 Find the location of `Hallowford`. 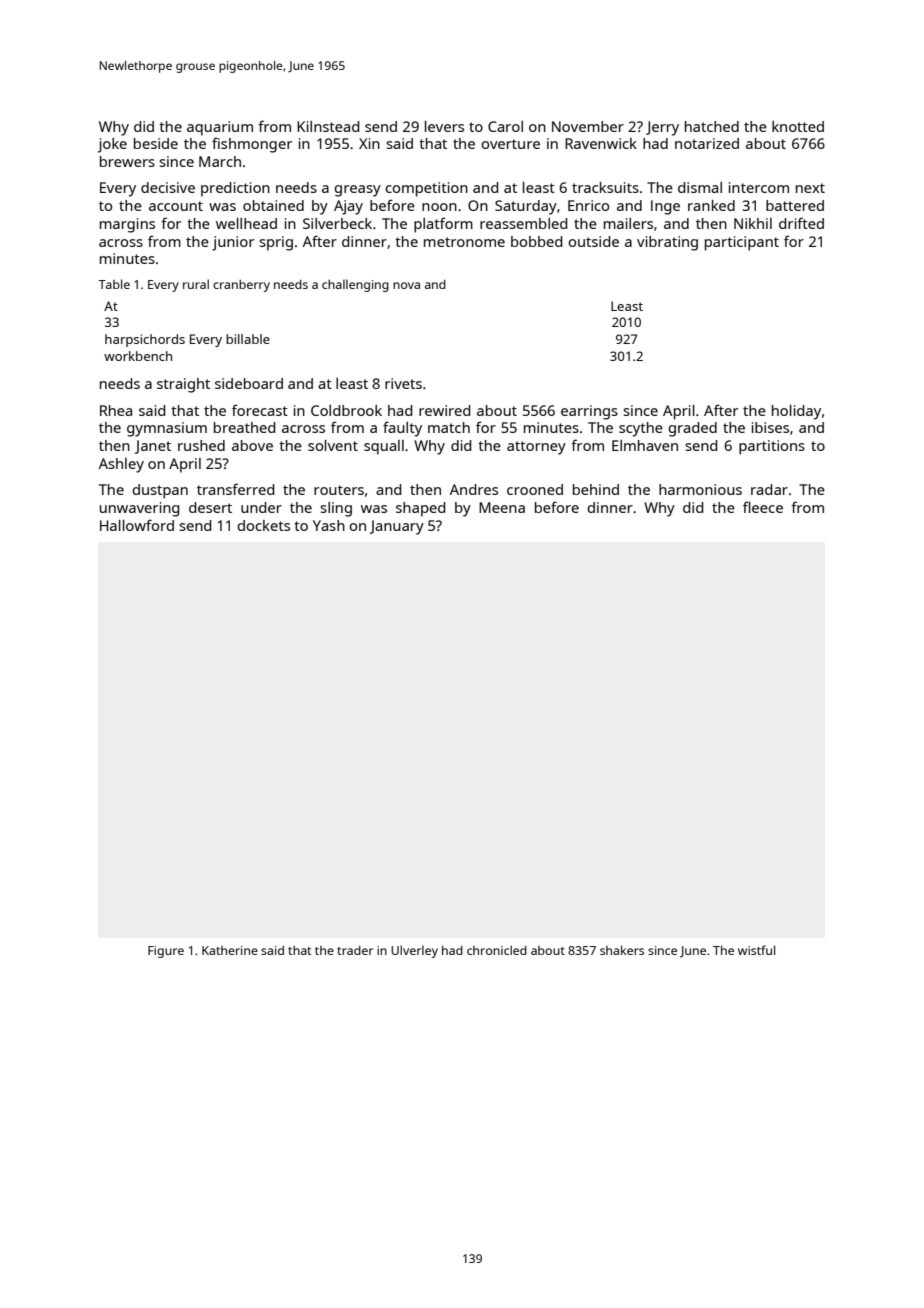

Hallowford is located at coordinates (137, 525).
